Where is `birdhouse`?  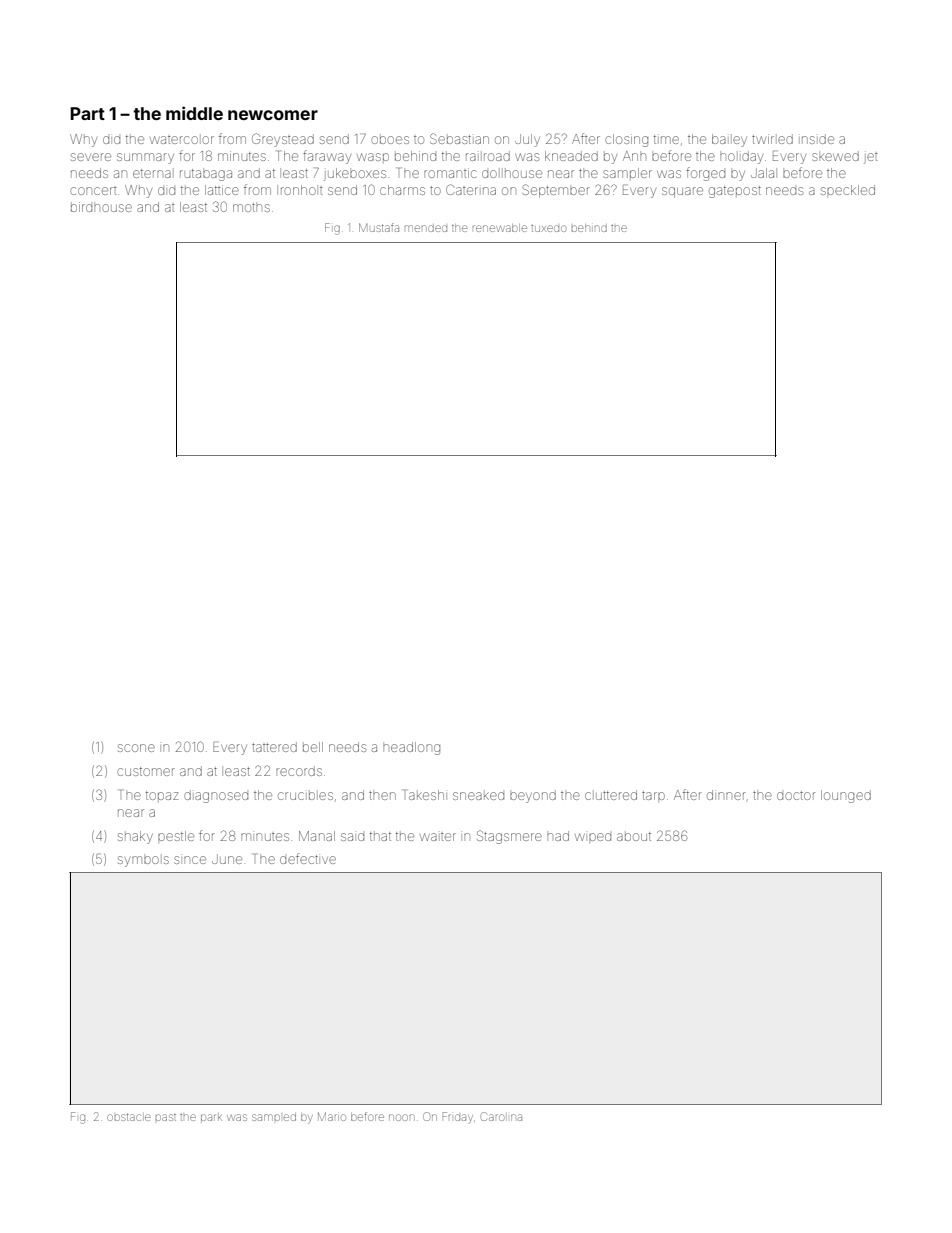 birdhouse is located at coordinates (101, 207).
